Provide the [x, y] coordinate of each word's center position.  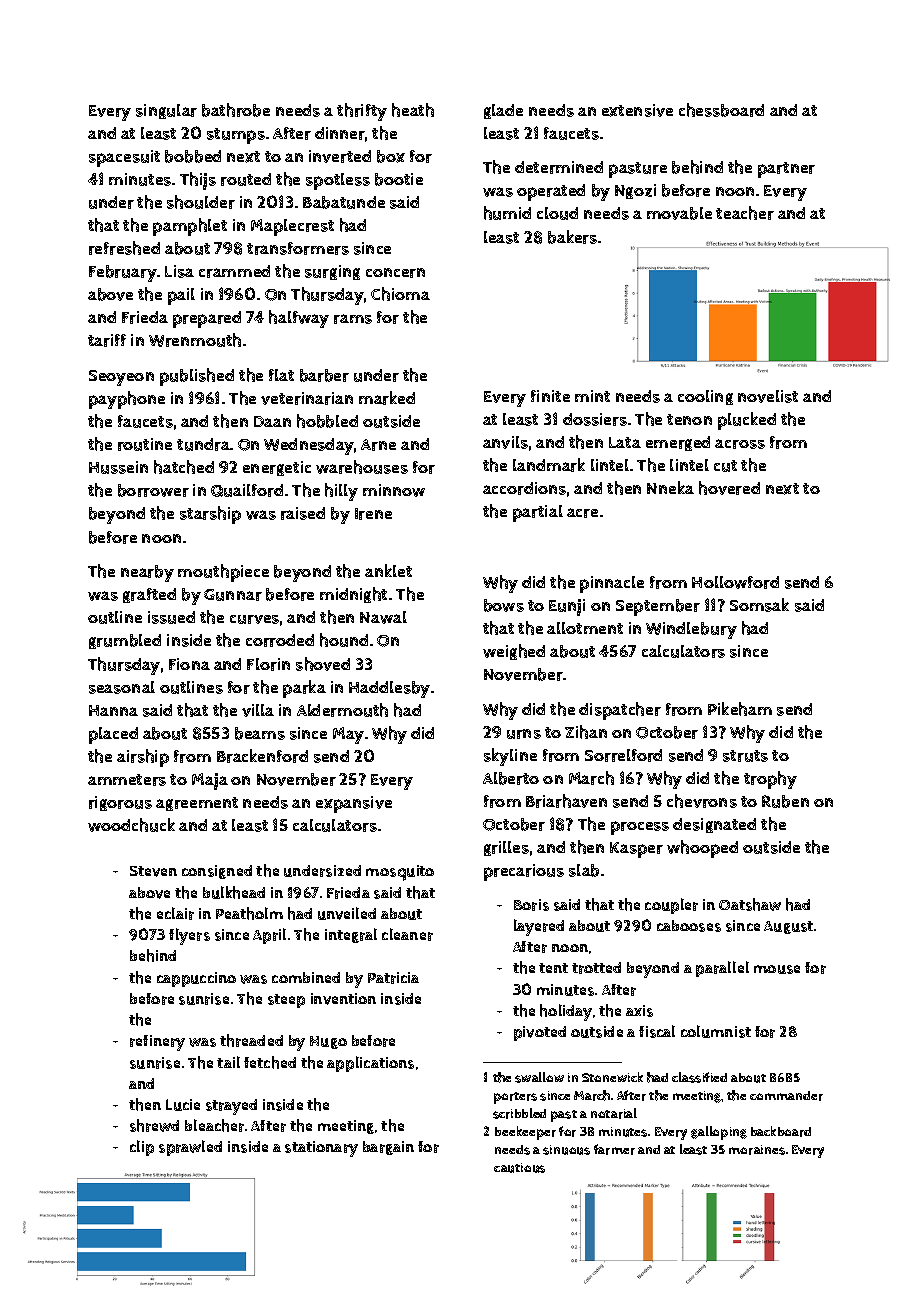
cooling [705, 397]
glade [503, 111]
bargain [388, 1148]
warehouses [362, 467]
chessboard [721, 110]
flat [281, 375]
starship [210, 515]
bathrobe [236, 110]
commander [786, 1096]
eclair [175, 913]
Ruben [785, 801]
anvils [505, 442]
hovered [729, 488]
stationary [321, 1149]
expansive [354, 804]
